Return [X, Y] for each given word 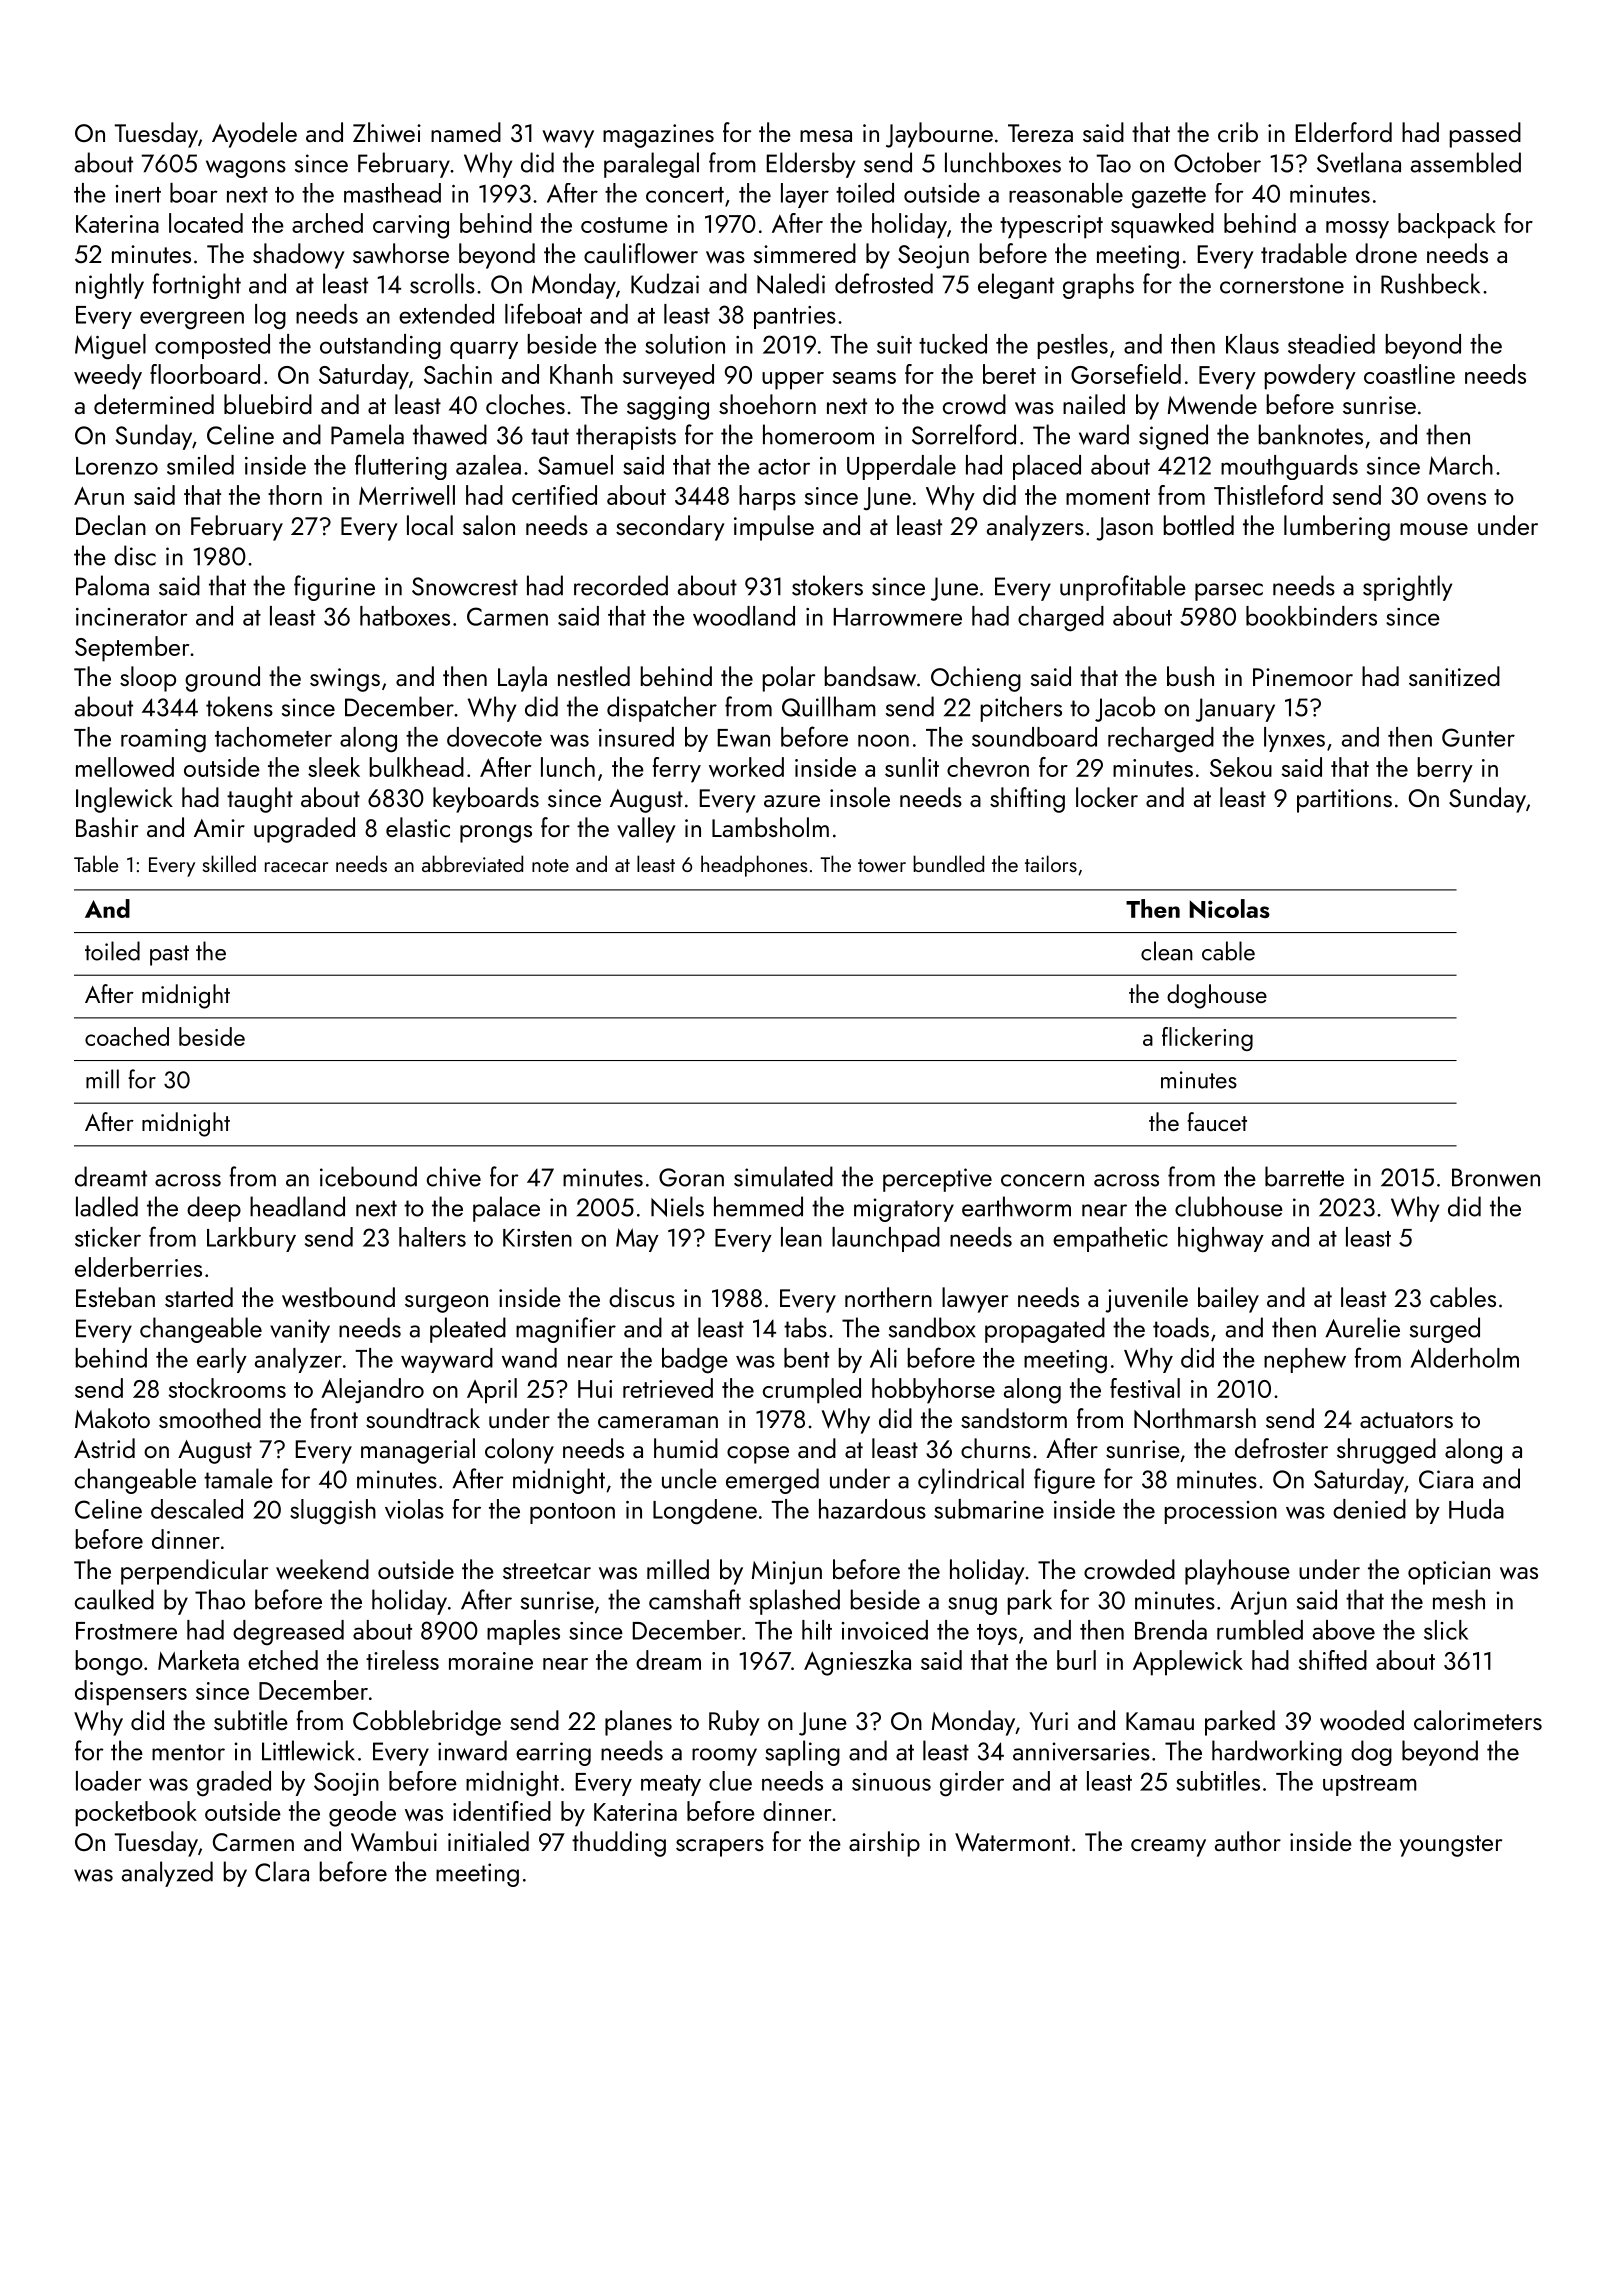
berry [1445, 770]
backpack [1447, 226]
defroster [1281, 1448]
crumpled [812, 1391]
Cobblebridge [427, 1723]
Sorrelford [964, 434]
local [430, 525]
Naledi [791, 283]
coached [127, 1036]
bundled [948, 863]
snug [972, 1606]
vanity [300, 1331]
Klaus [1252, 344]
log [270, 317]
